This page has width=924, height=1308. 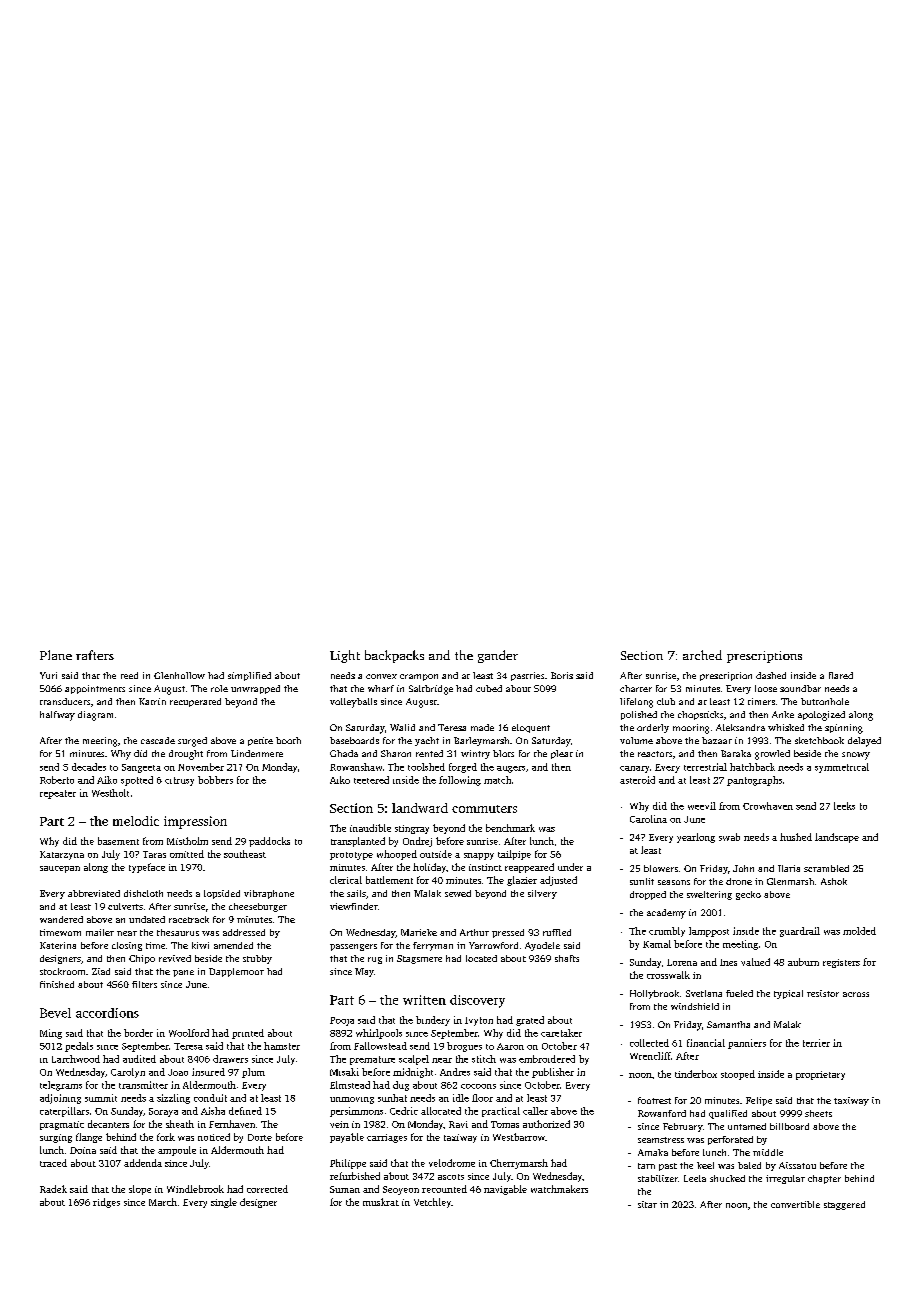 I want to click on Arthur, so click(x=474, y=932).
